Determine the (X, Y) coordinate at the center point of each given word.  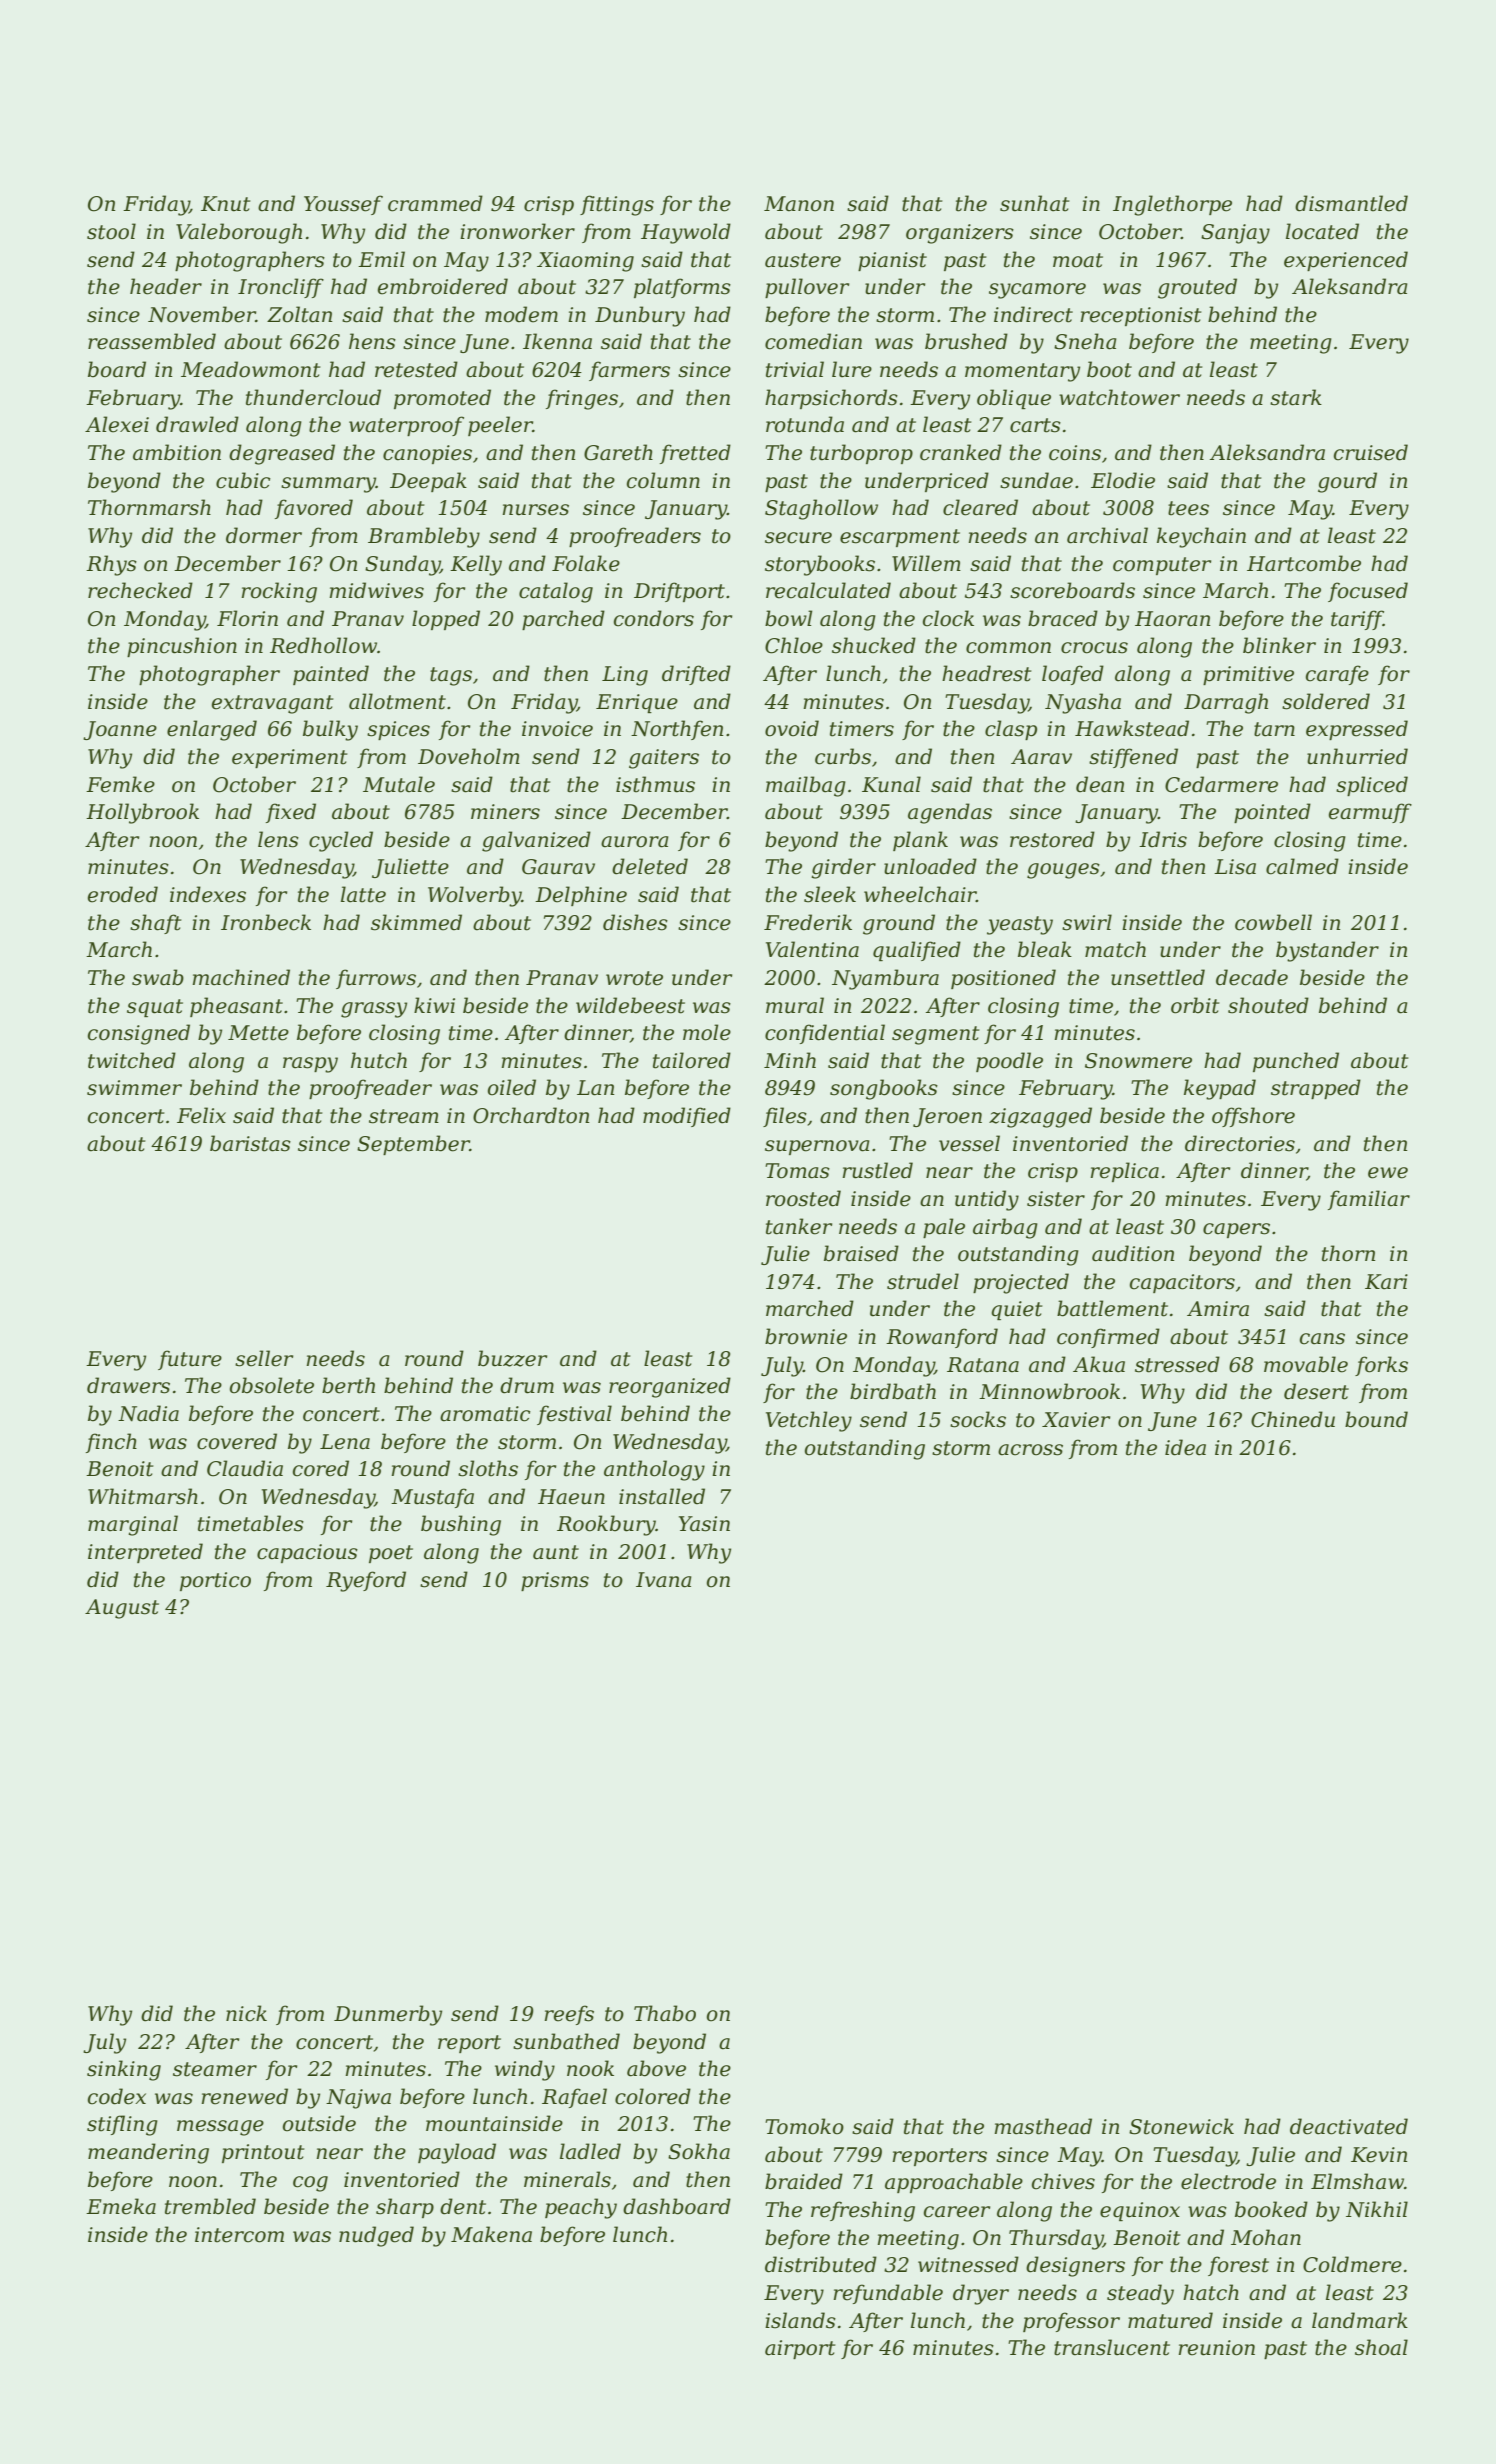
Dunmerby (388, 2015)
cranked (961, 452)
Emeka (121, 2206)
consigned (139, 1034)
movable (1306, 1364)
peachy (581, 2208)
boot (1109, 369)
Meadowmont (250, 369)
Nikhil (1377, 2209)
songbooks (884, 1089)
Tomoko (804, 2126)
